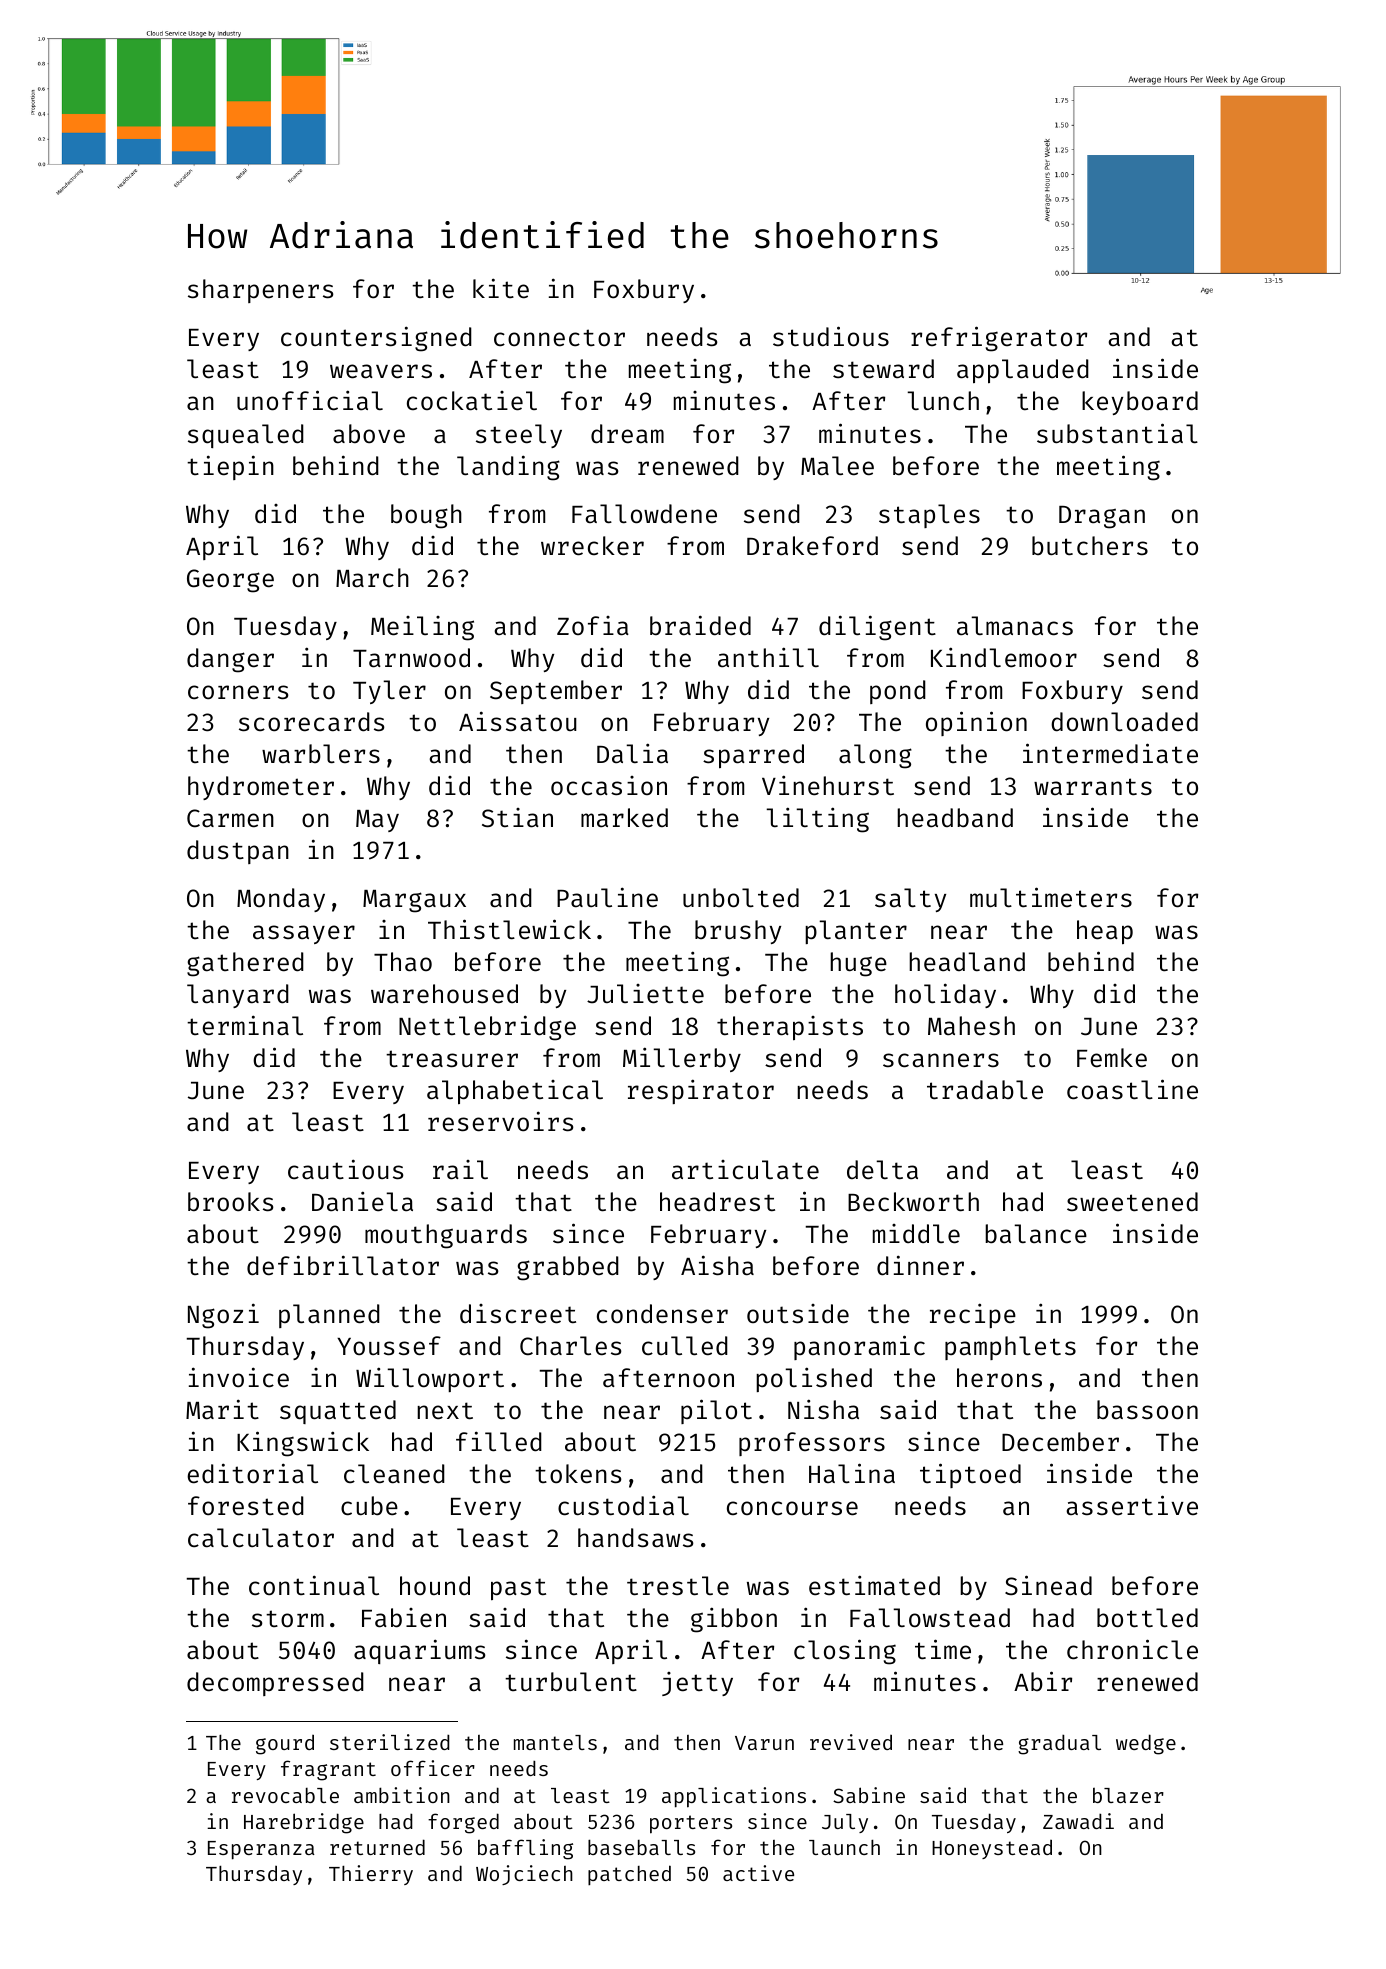 This image has width=1386, height=1969. Describe the element at coordinates (261, 291) in the image. I see `sharpeners` at that location.
